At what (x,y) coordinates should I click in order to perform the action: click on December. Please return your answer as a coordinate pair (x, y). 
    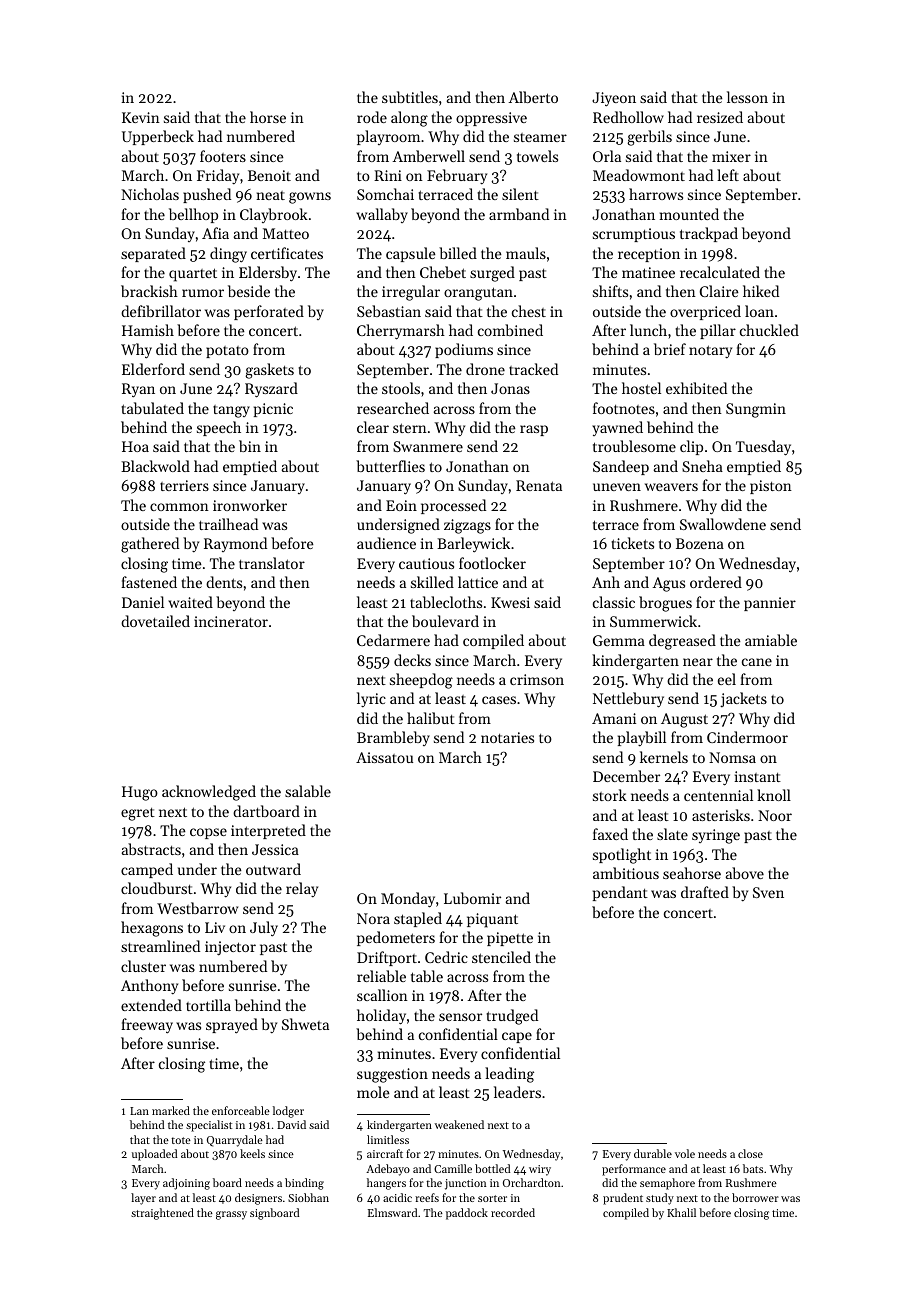
    Looking at the image, I should click on (626, 776).
